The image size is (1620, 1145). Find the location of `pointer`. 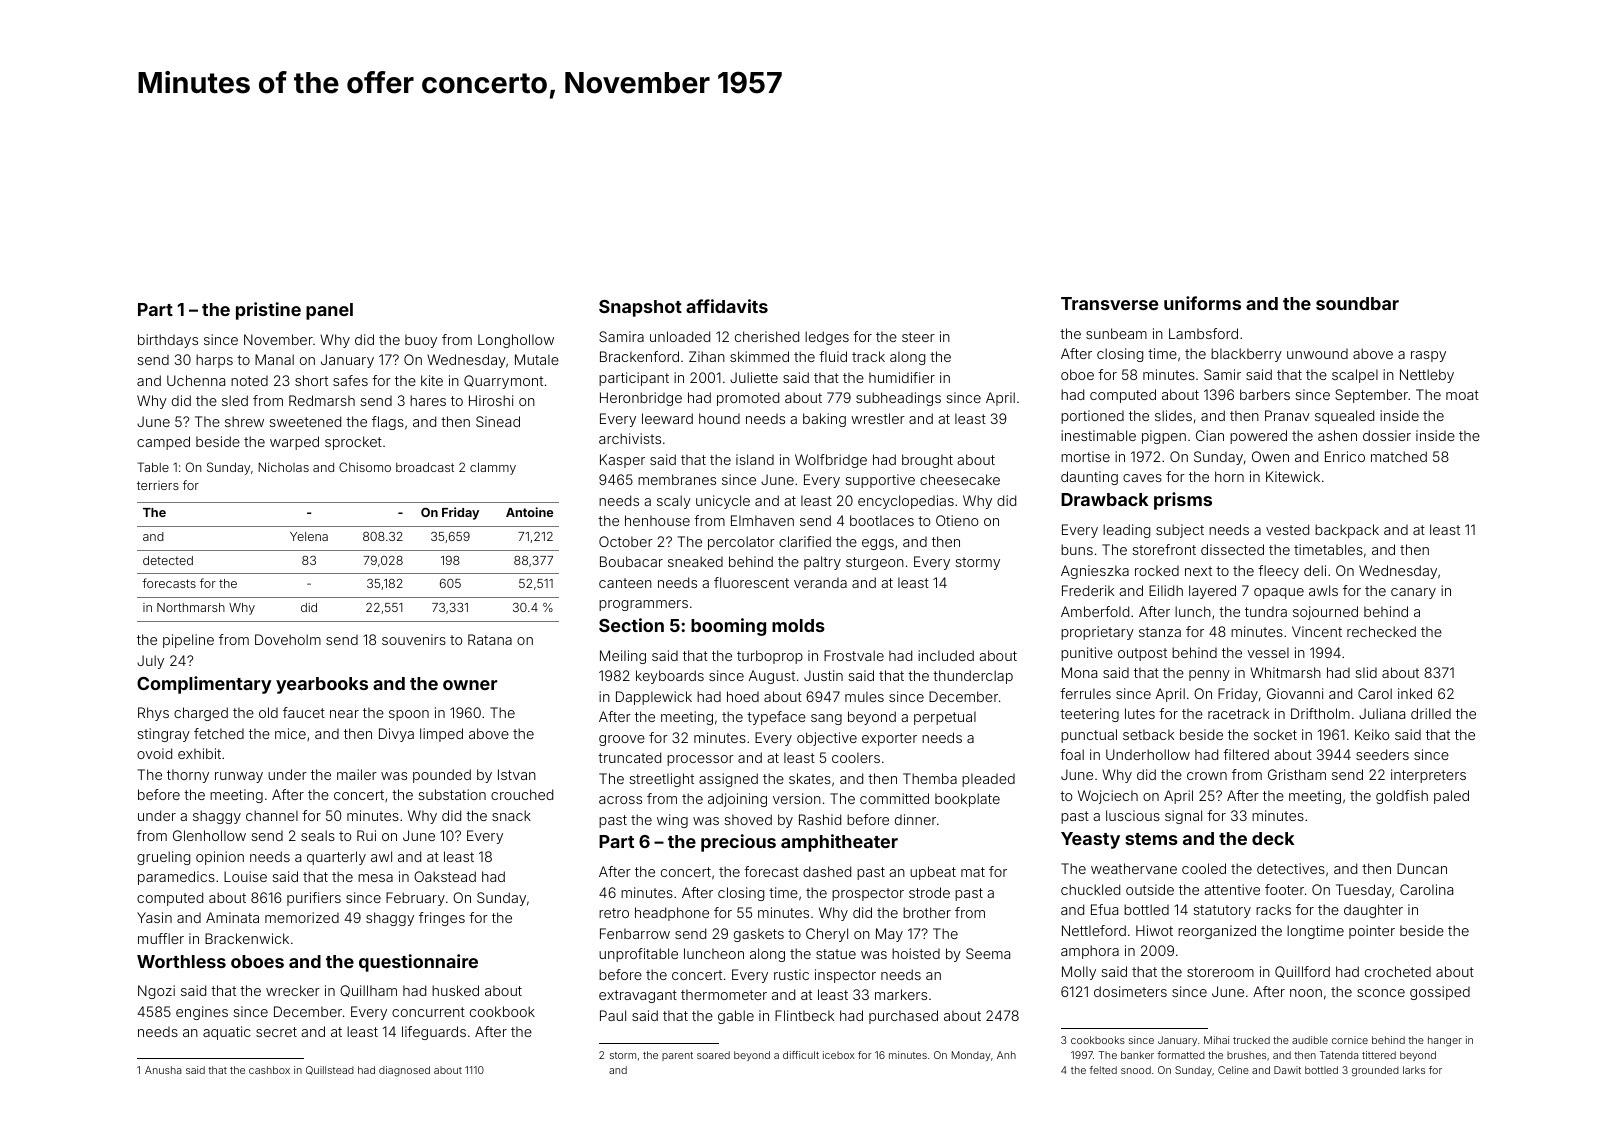

pointer is located at coordinates (1372, 932).
